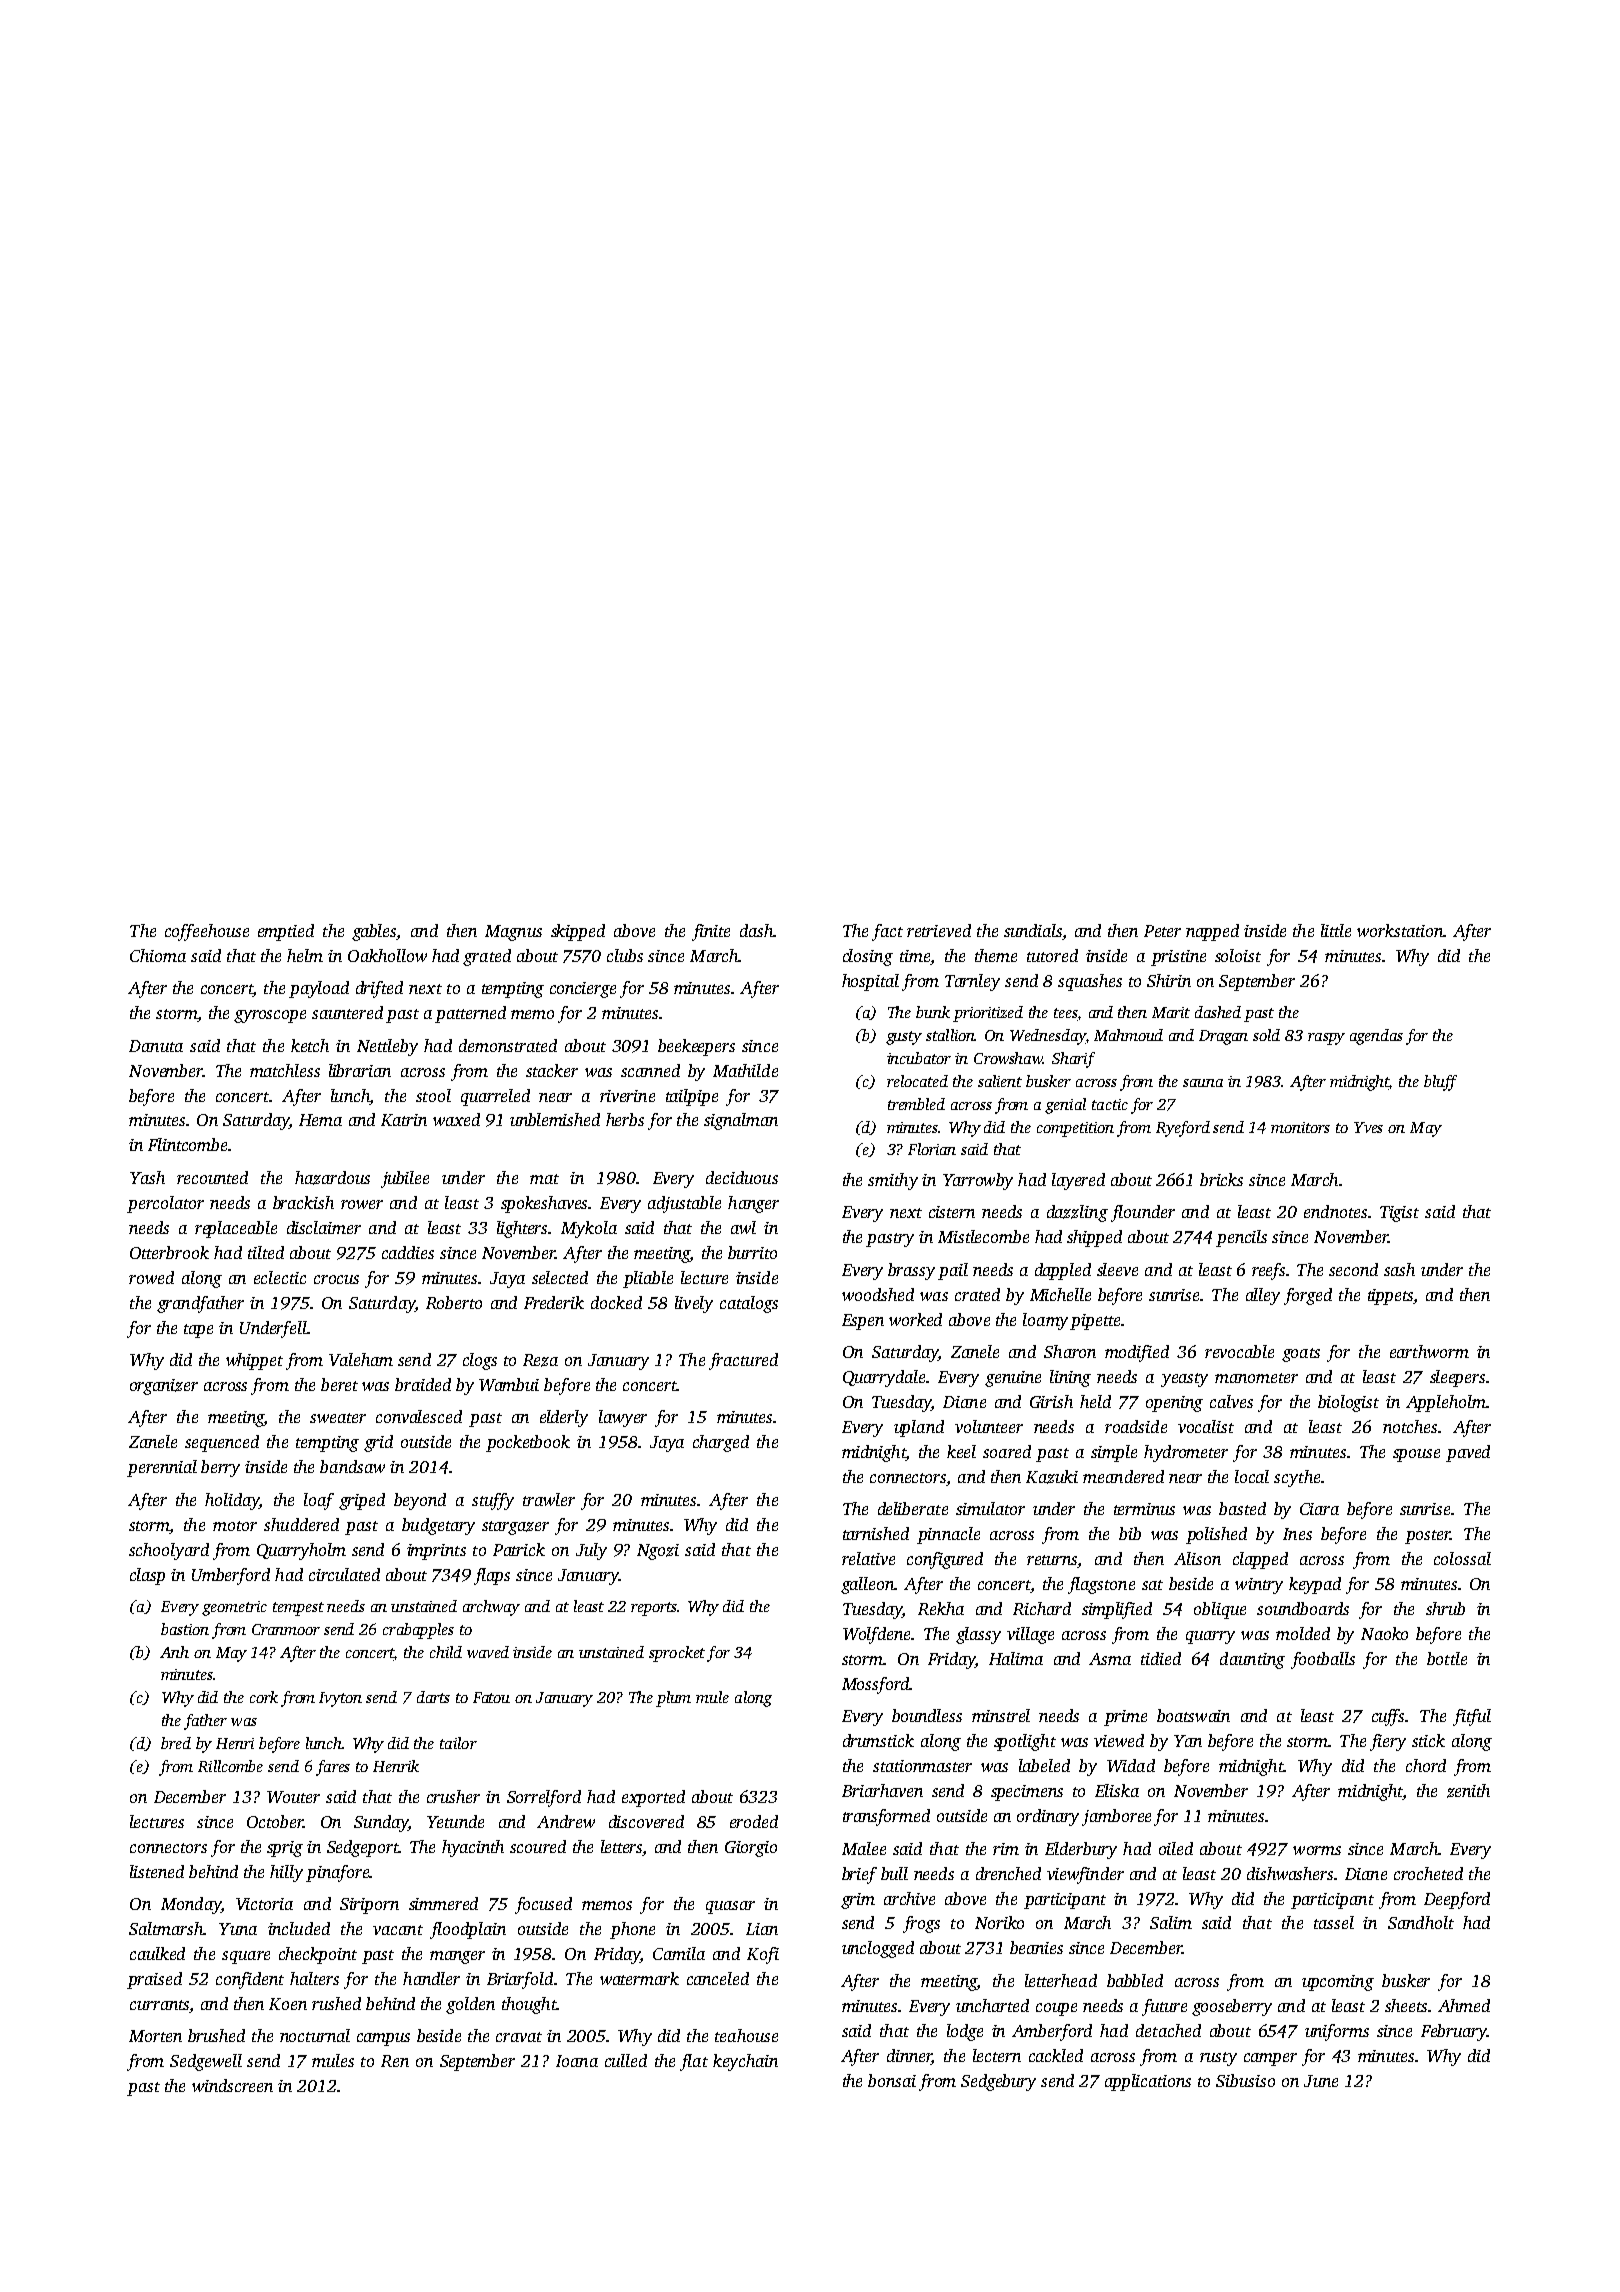  What do you see at coordinates (544, 1798) in the page?
I see `Sorrelford` at bounding box center [544, 1798].
